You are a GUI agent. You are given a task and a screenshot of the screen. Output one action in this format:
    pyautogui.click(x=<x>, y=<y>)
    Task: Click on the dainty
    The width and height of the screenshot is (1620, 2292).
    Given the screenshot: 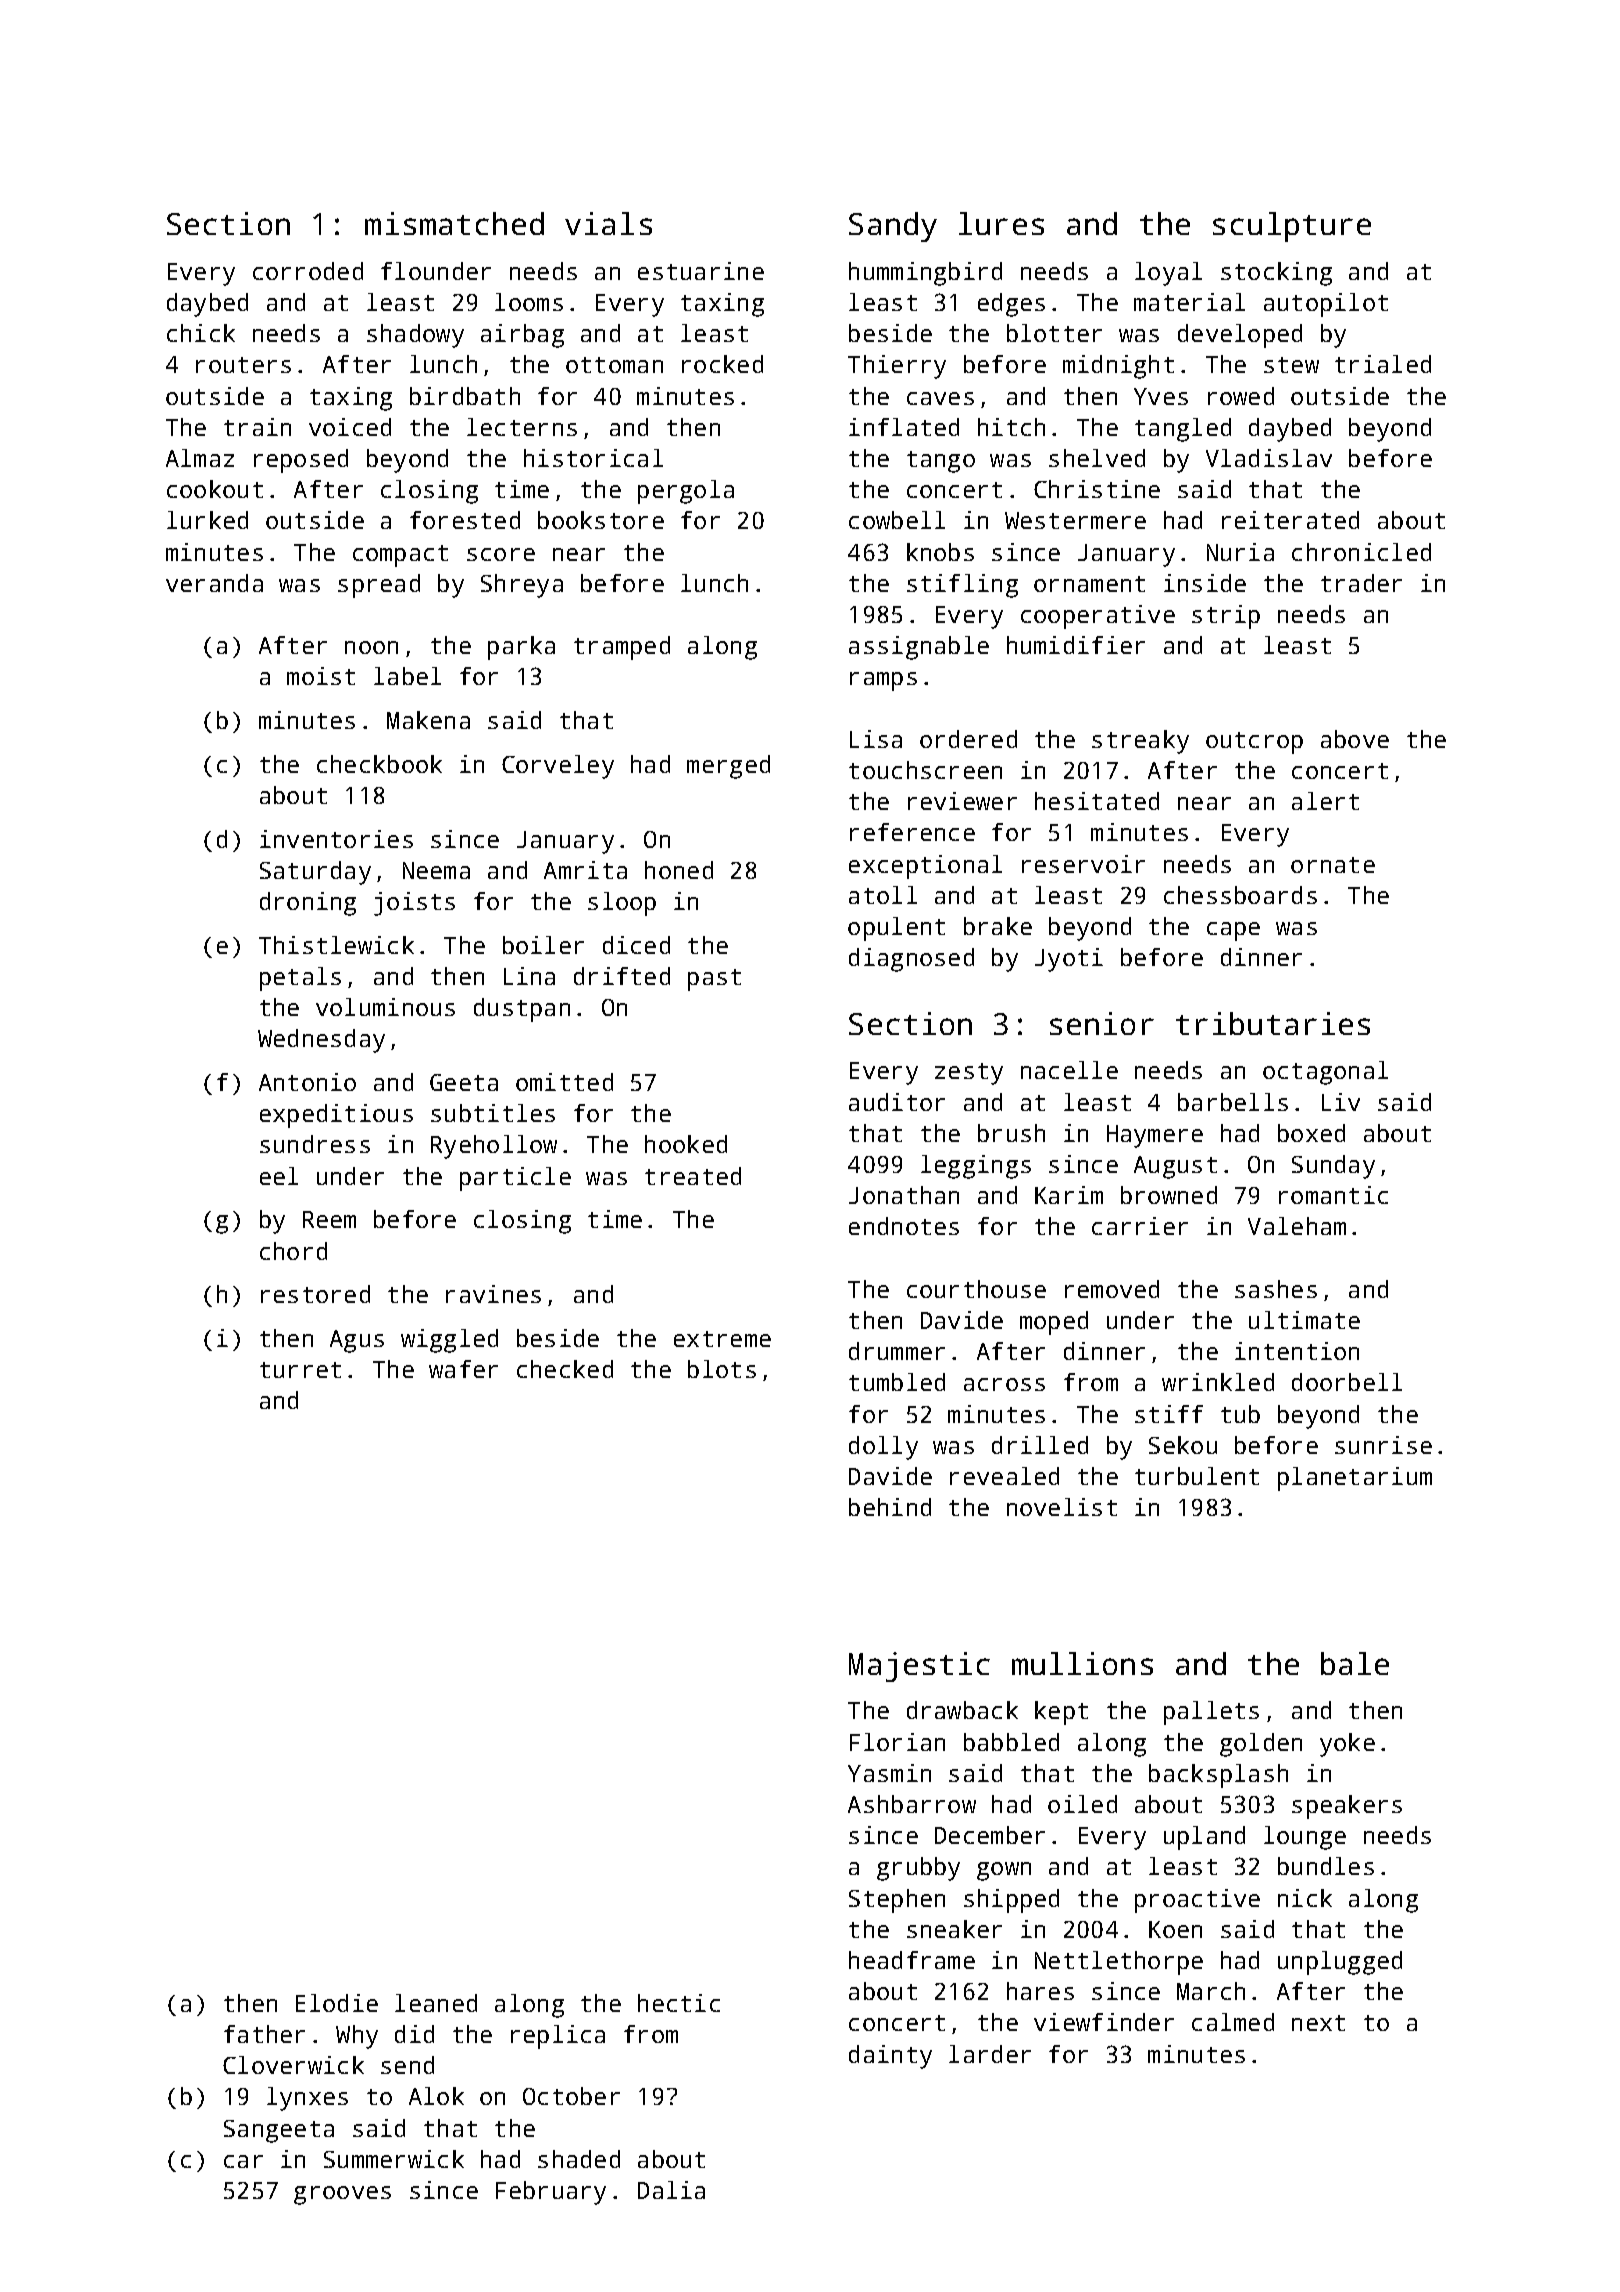 What is the action you would take?
    pyautogui.click(x=890, y=2057)
